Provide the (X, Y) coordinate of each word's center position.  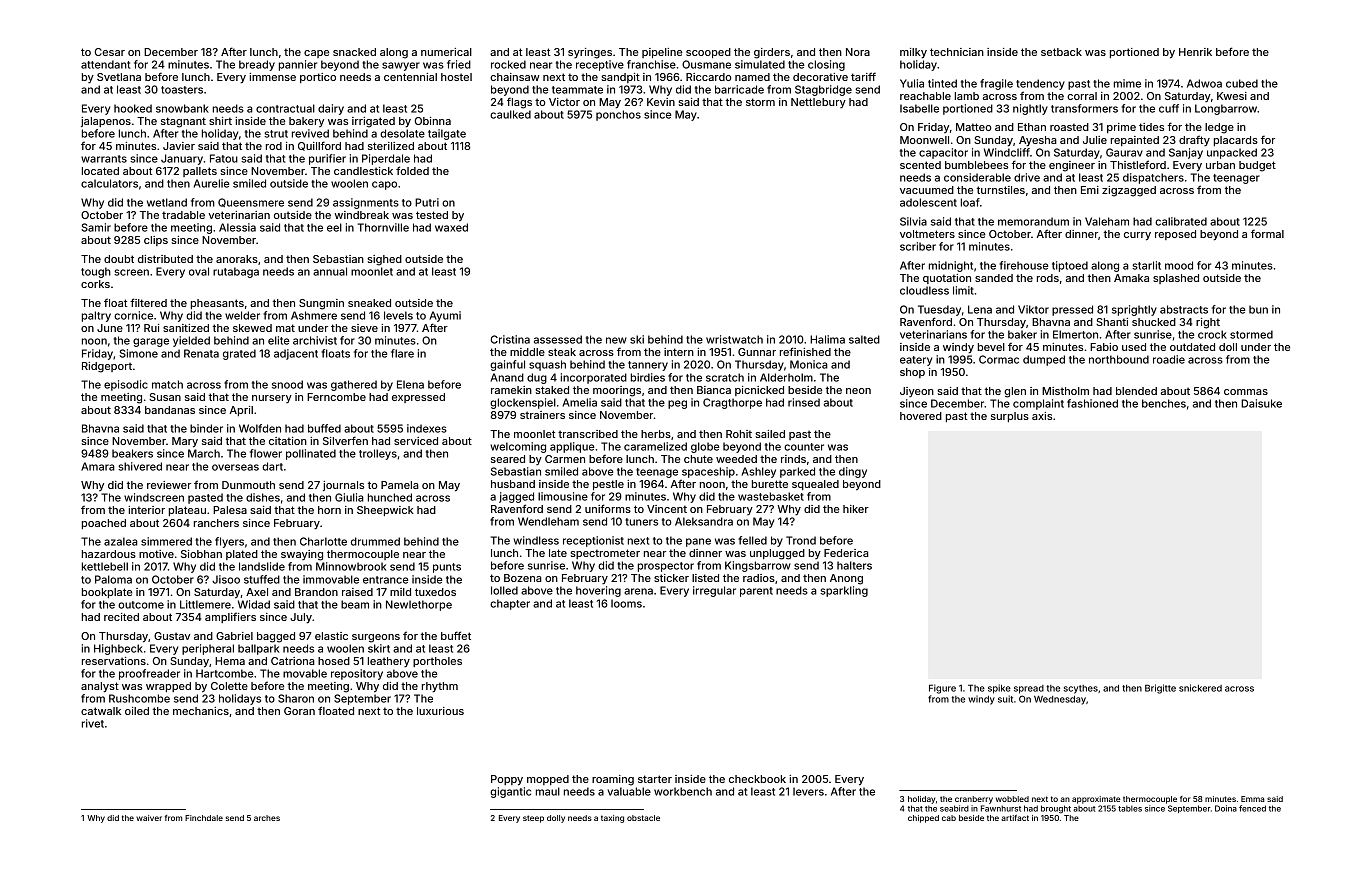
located (100, 171)
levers (808, 791)
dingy (853, 472)
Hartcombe (224, 673)
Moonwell (924, 140)
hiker (856, 509)
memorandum (1033, 221)
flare (402, 353)
